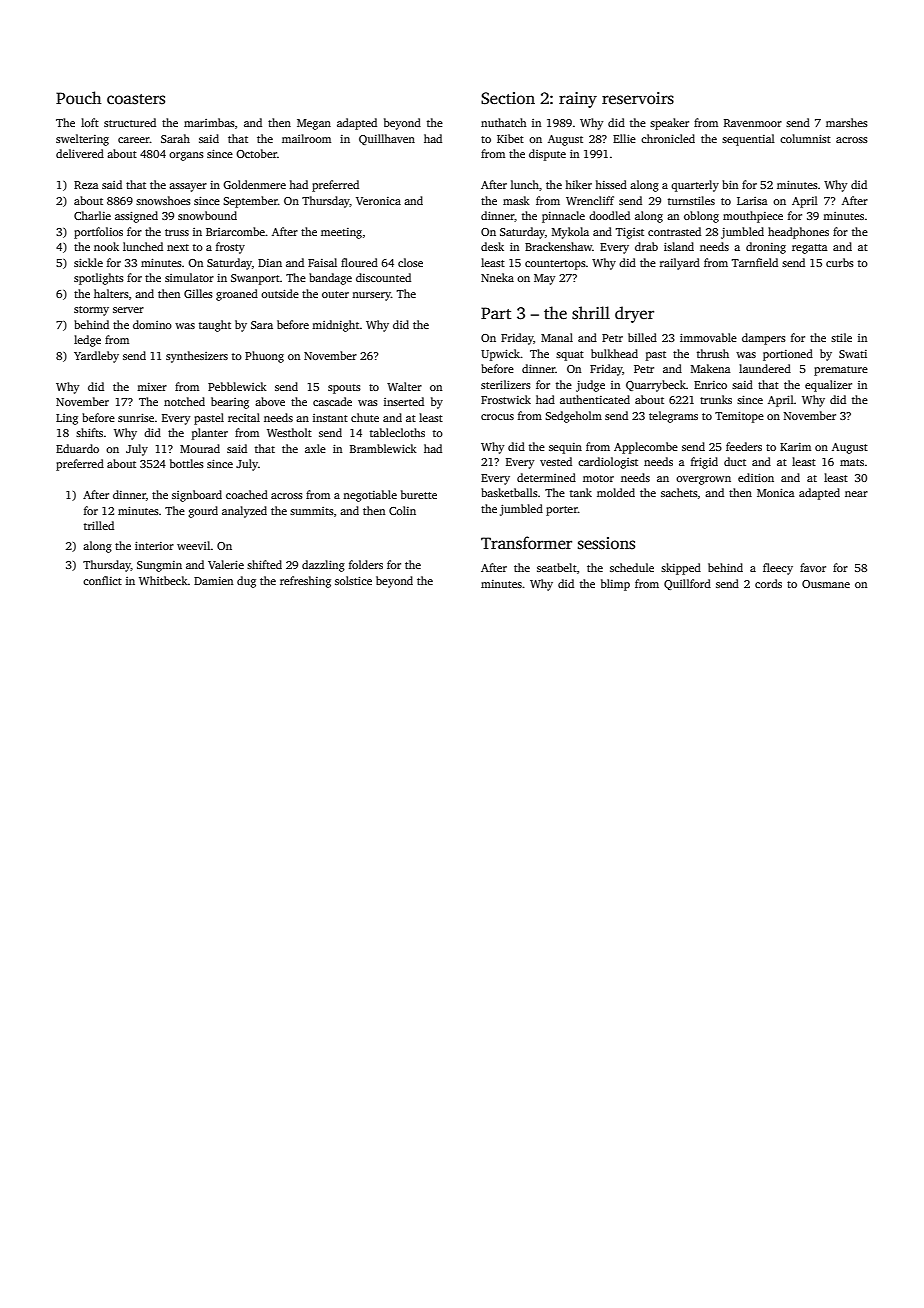 The image size is (924, 1308). Describe the element at coordinates (419, 494) in the screenshot. I see `burette` at that location.
